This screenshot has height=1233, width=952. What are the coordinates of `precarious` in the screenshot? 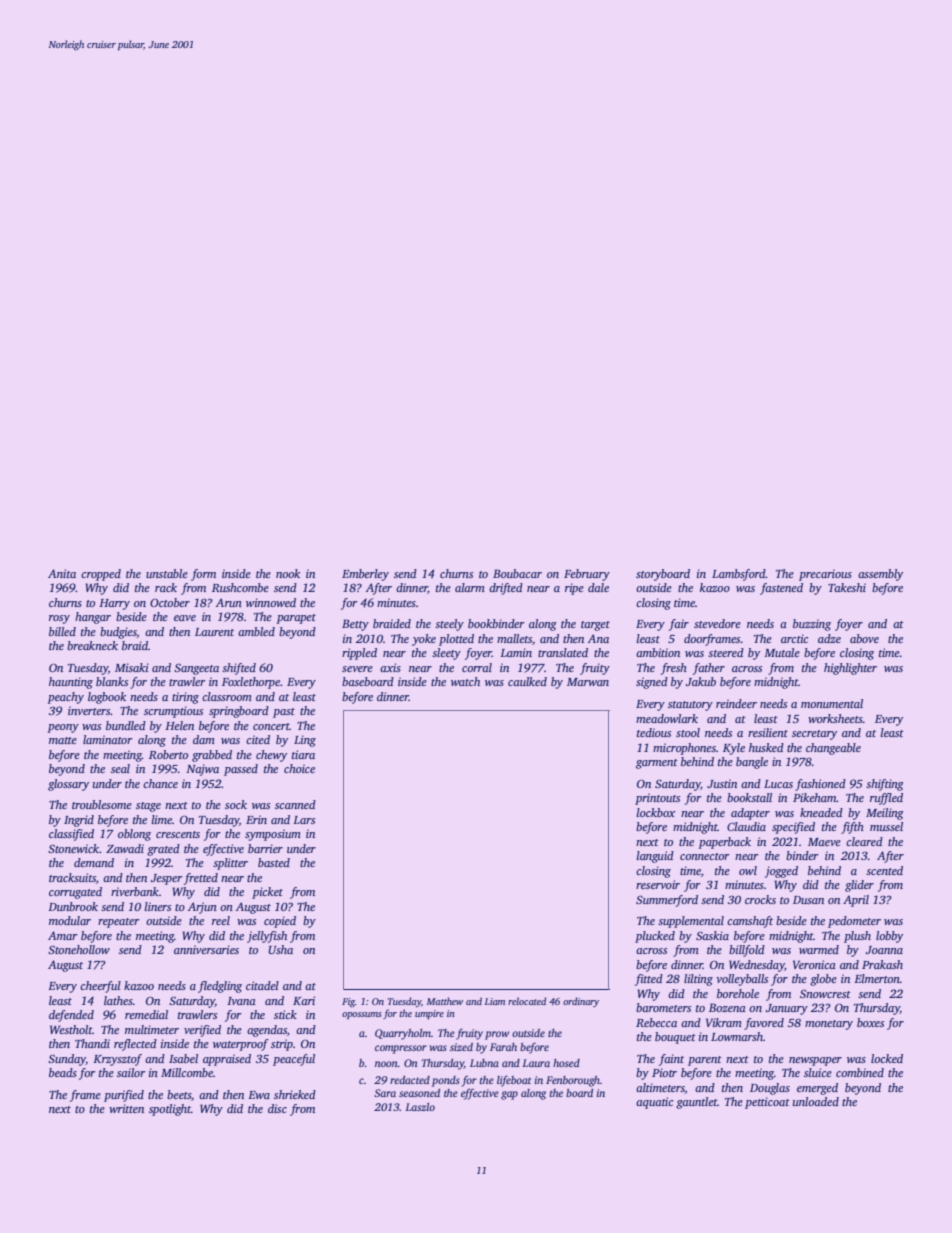 It's located at (825, 575).
